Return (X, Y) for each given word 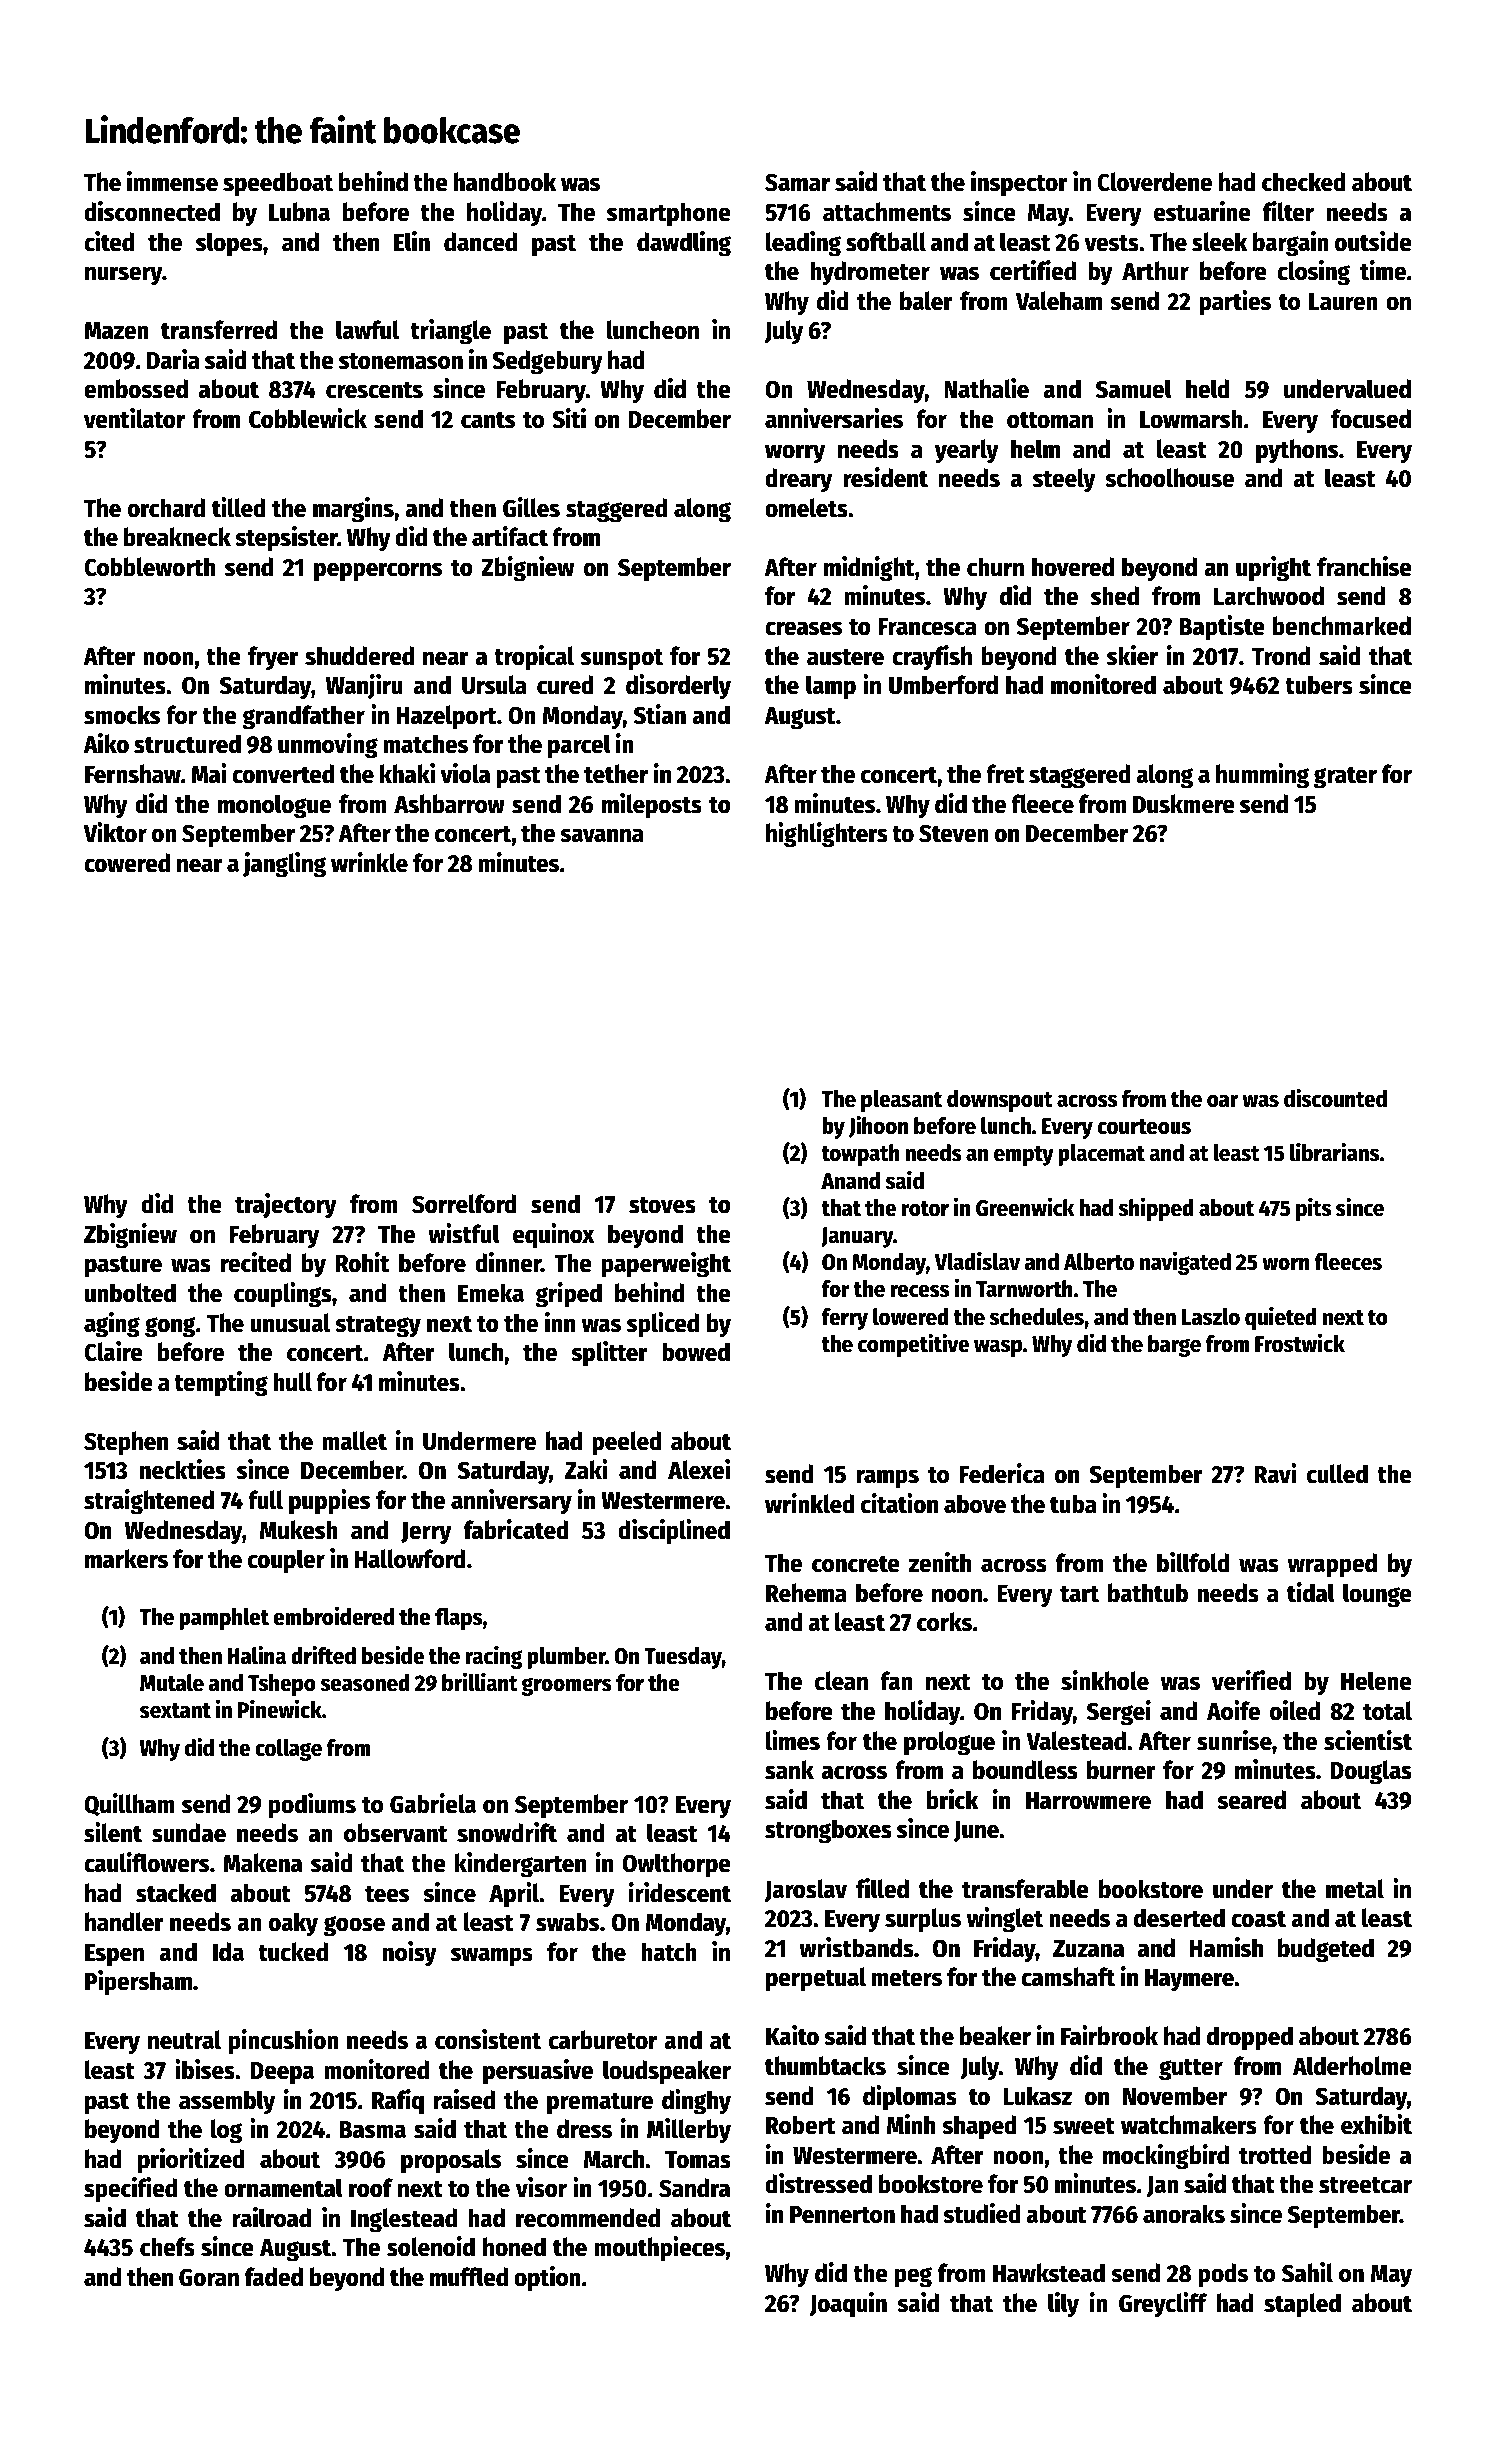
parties (1235, 303)
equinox (554, 1236)
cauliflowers (146, 1862)
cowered (127, 863)
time (1383, 270)
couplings (283, 1295)
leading (803, 244)
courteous (1144, 1127)
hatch (669, 1952)
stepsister (286, 539)
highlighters (827, 835)
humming (1262, 776)
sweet (1084, 2126)
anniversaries (834, 418)
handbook (505, 182)
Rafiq (398, 2102)
